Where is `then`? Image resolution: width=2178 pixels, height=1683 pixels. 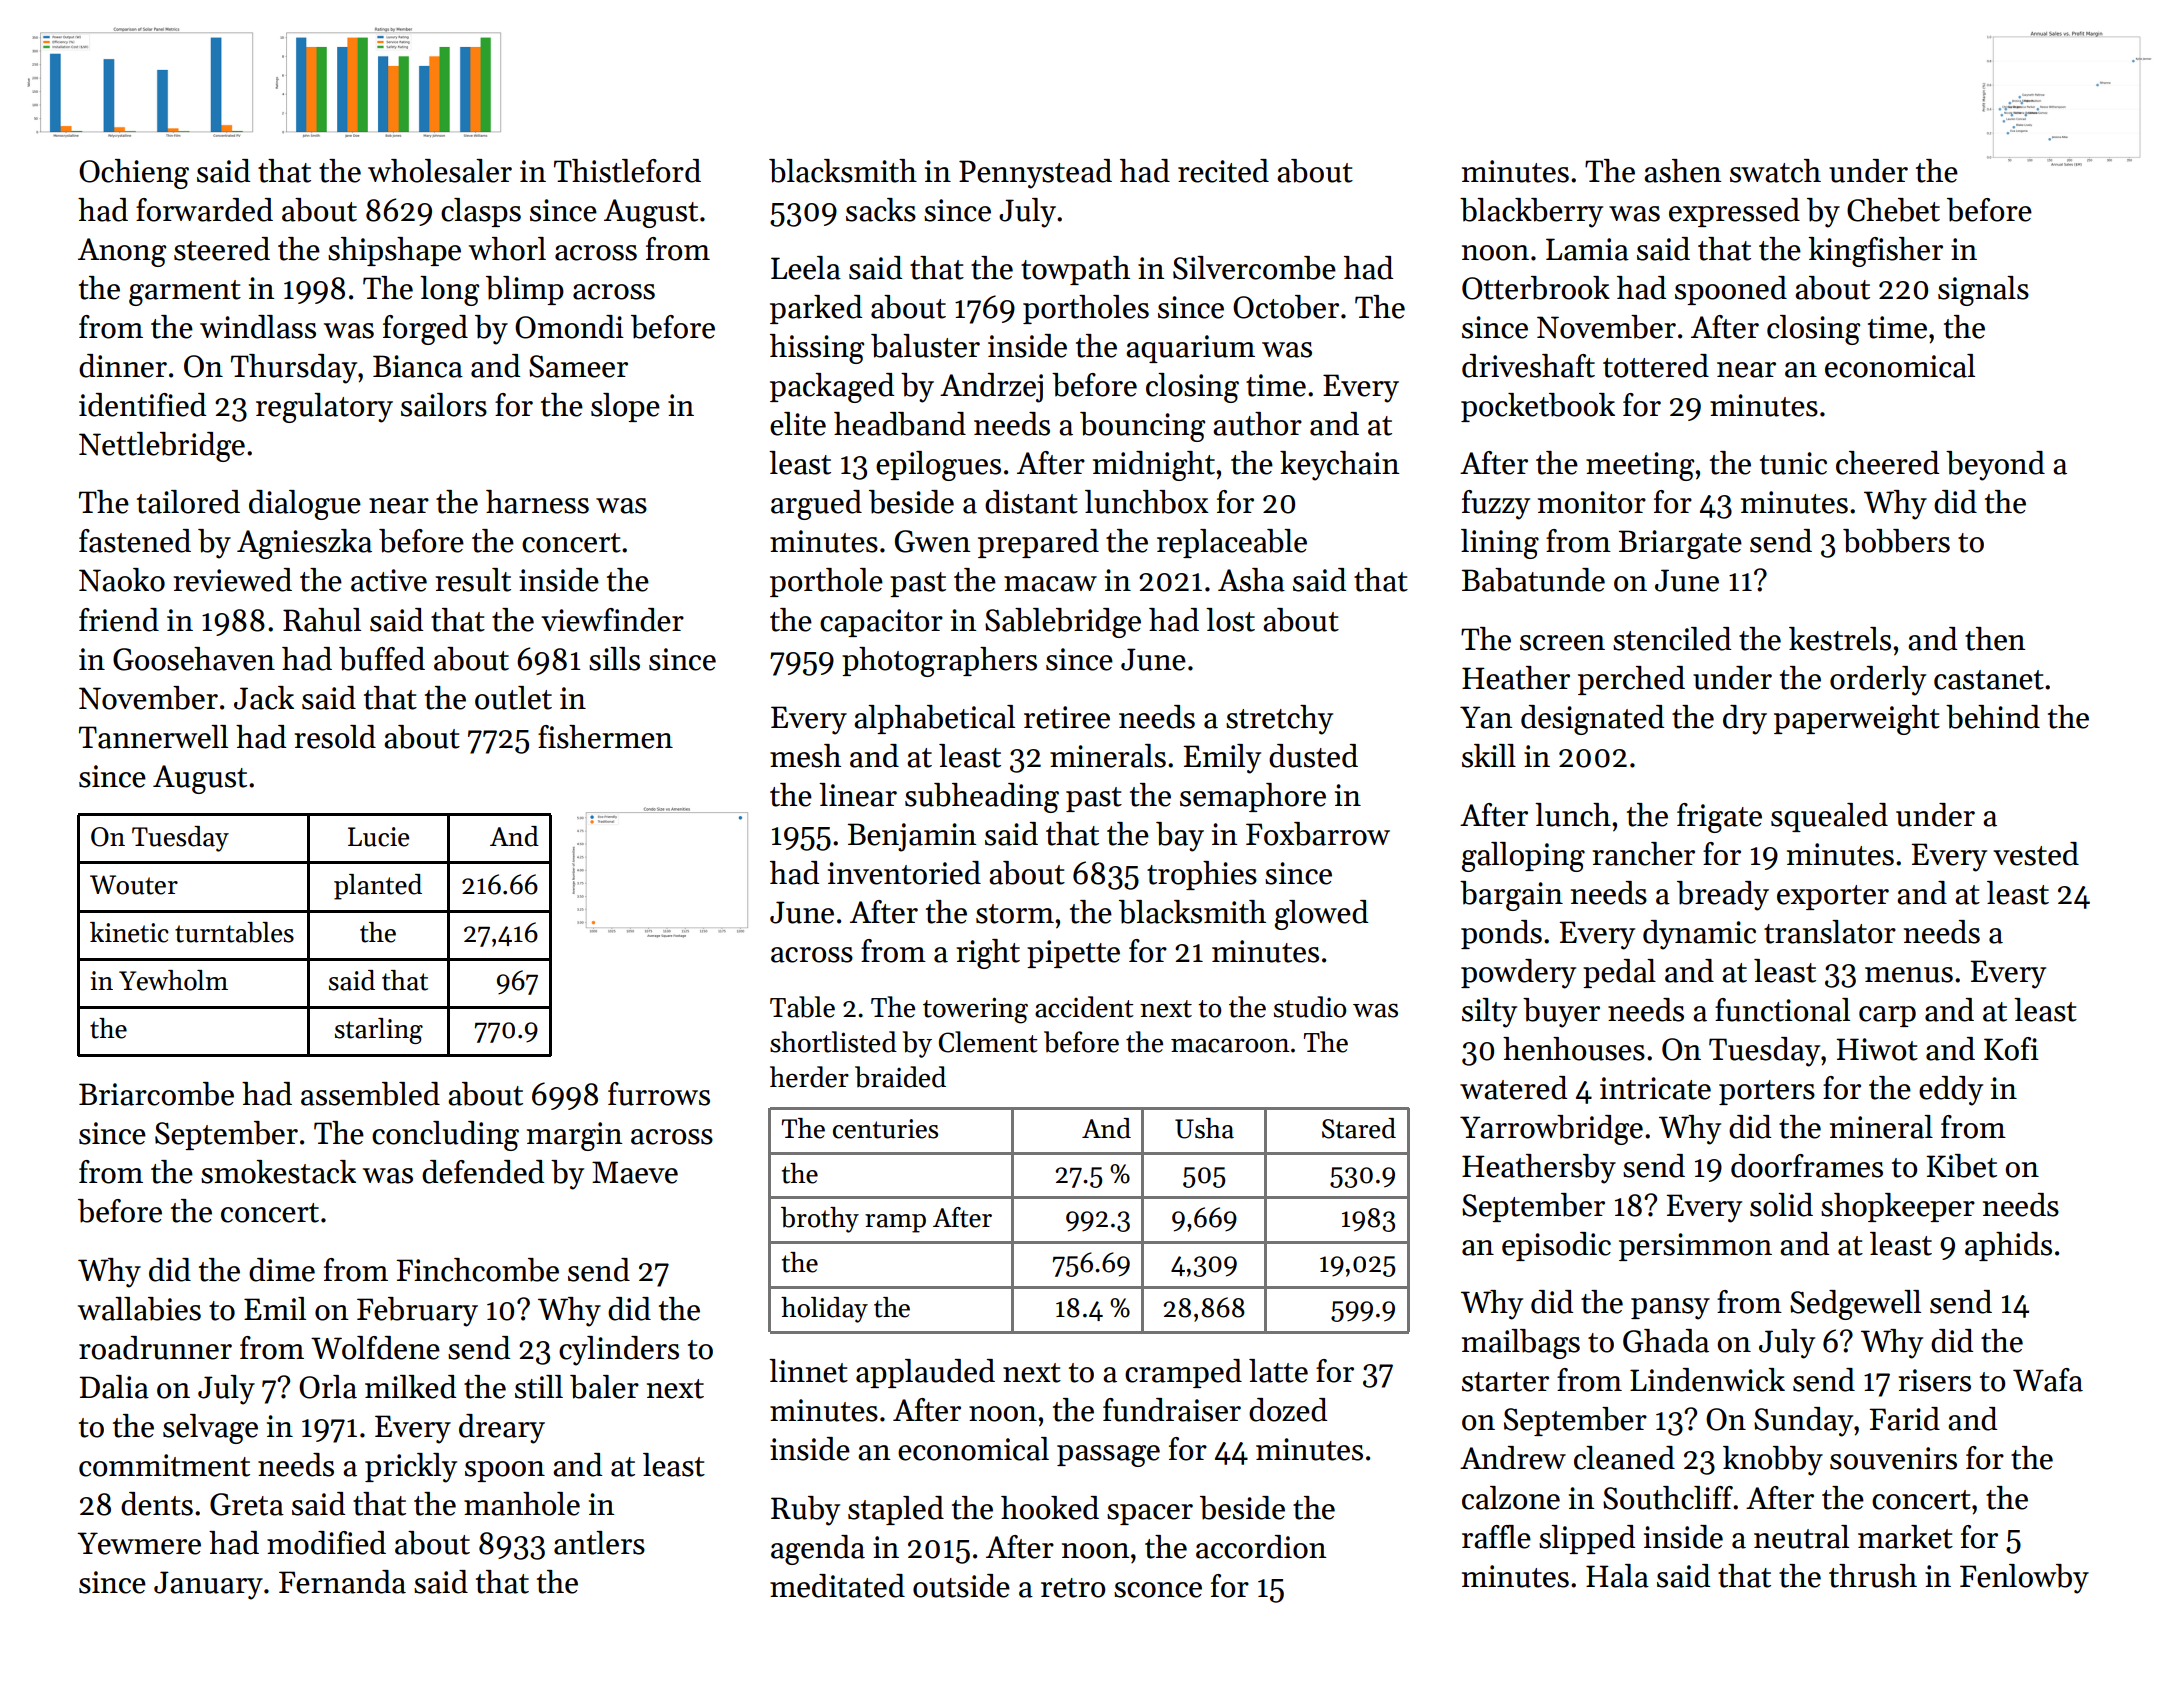 then is located at coordinates (1995, 639).
